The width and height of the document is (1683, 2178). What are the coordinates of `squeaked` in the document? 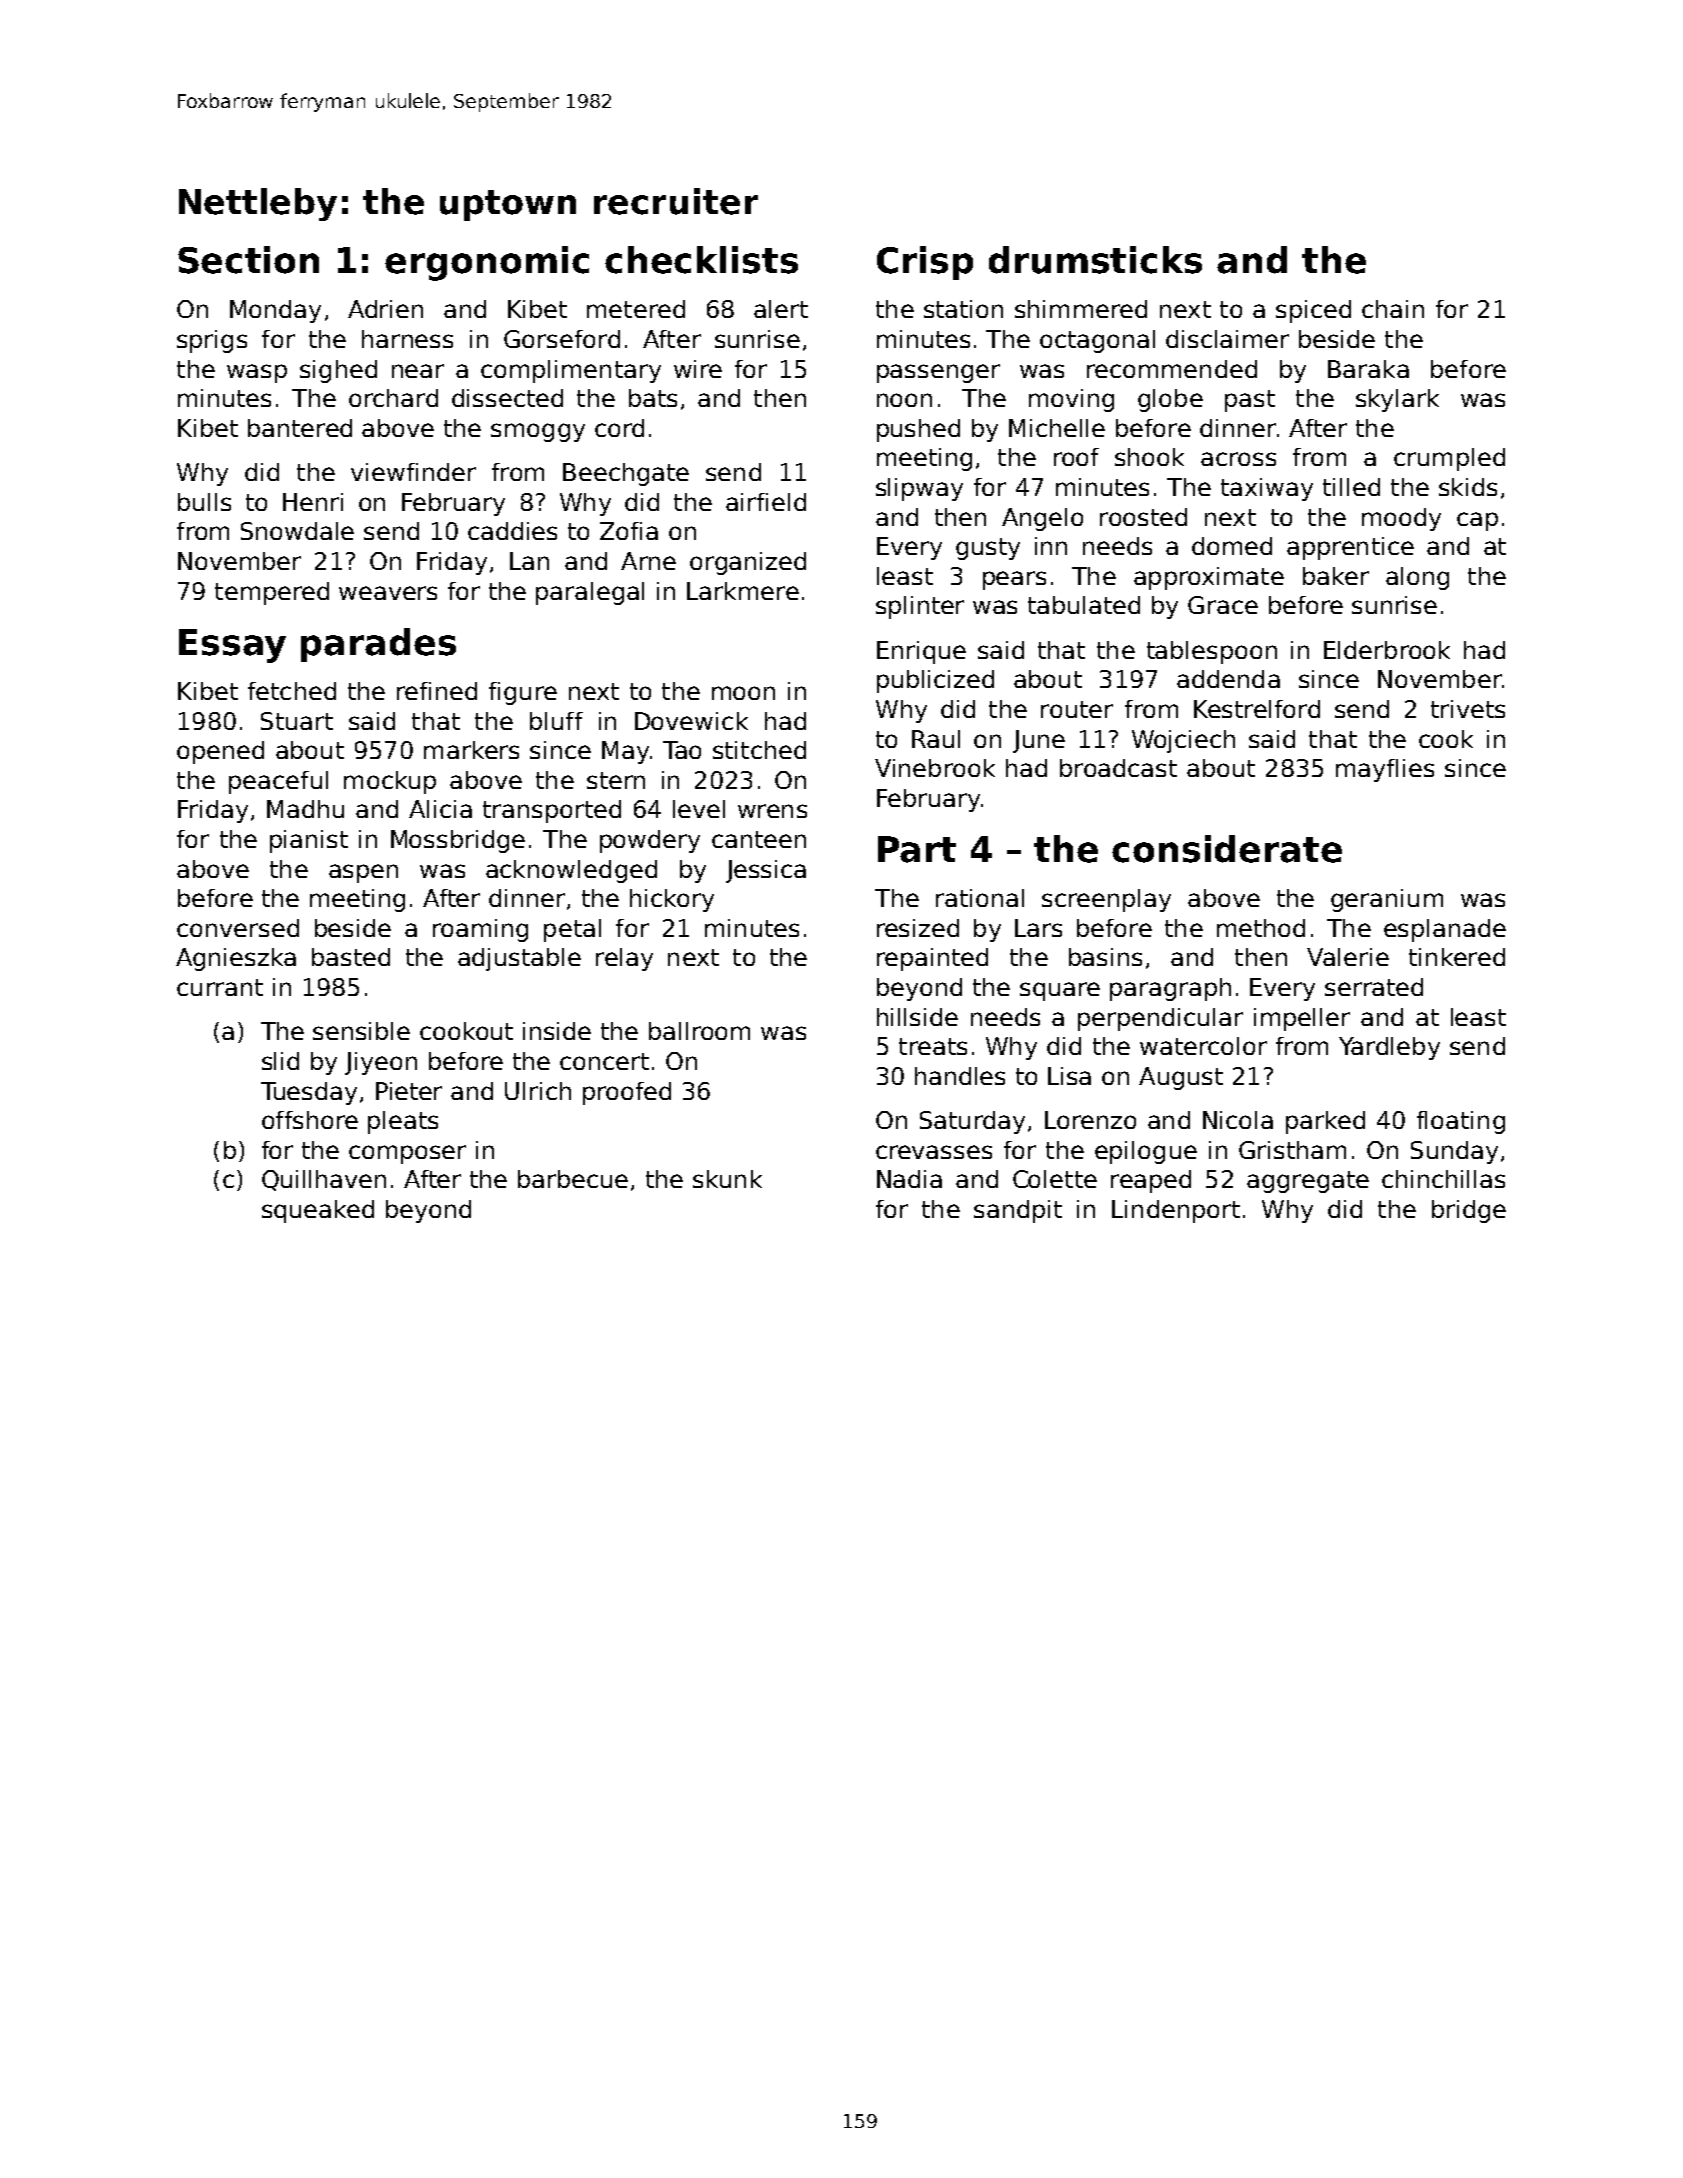 It's located at (318, 1211).
